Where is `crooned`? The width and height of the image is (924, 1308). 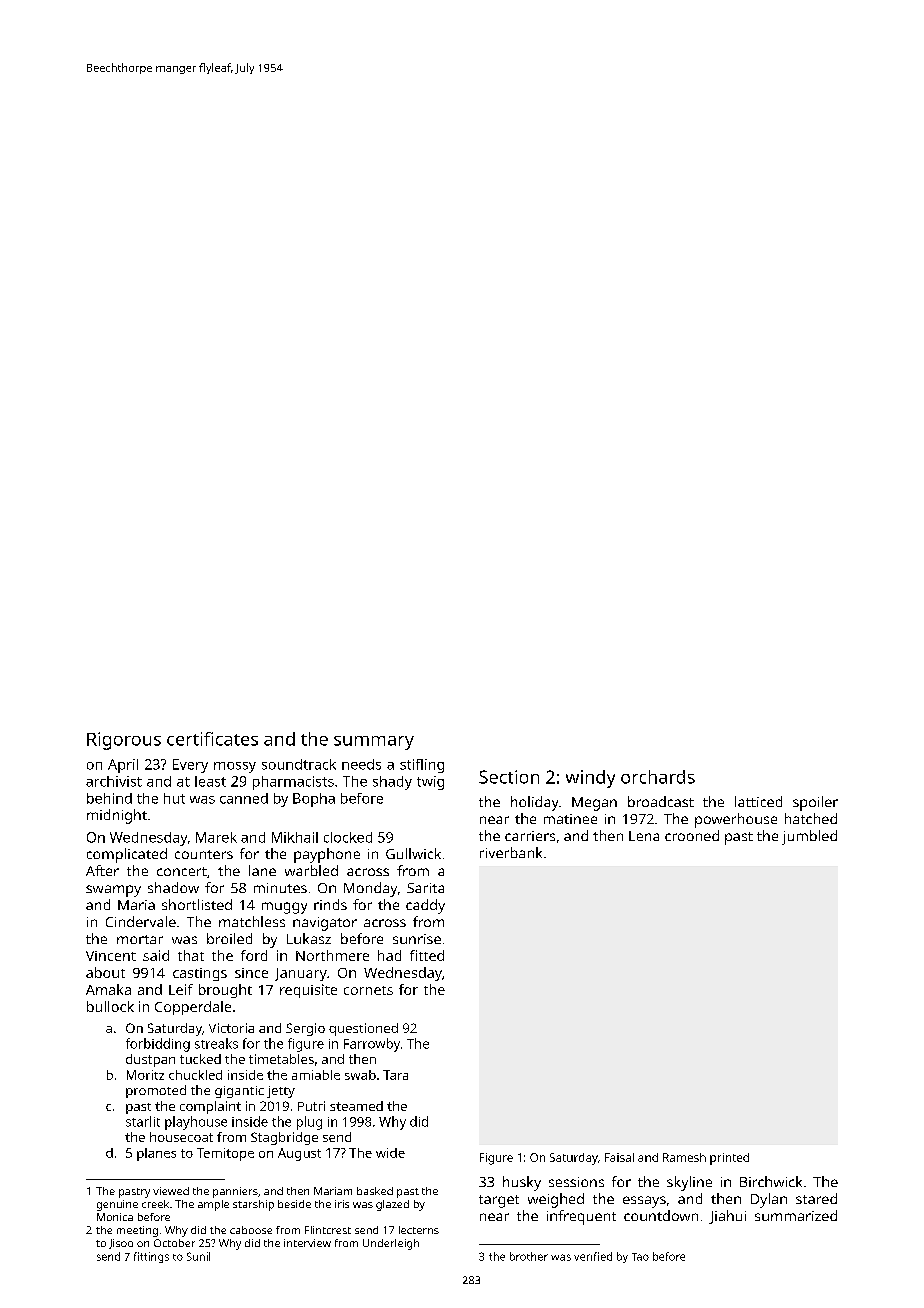 crooned is located at coordinates (692, 835).
